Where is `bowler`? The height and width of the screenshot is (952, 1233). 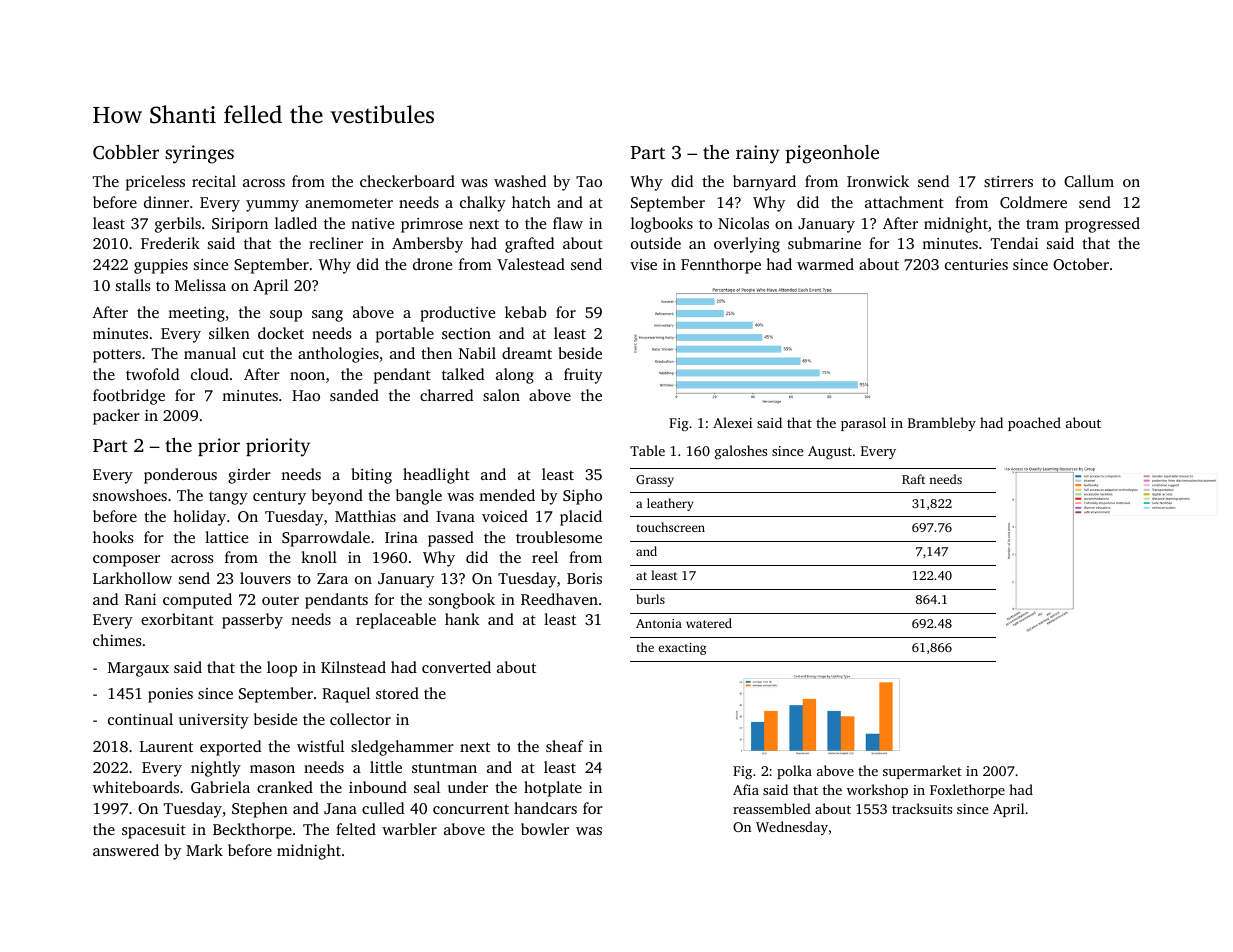
bowler is located at coordinates (545, 829).
